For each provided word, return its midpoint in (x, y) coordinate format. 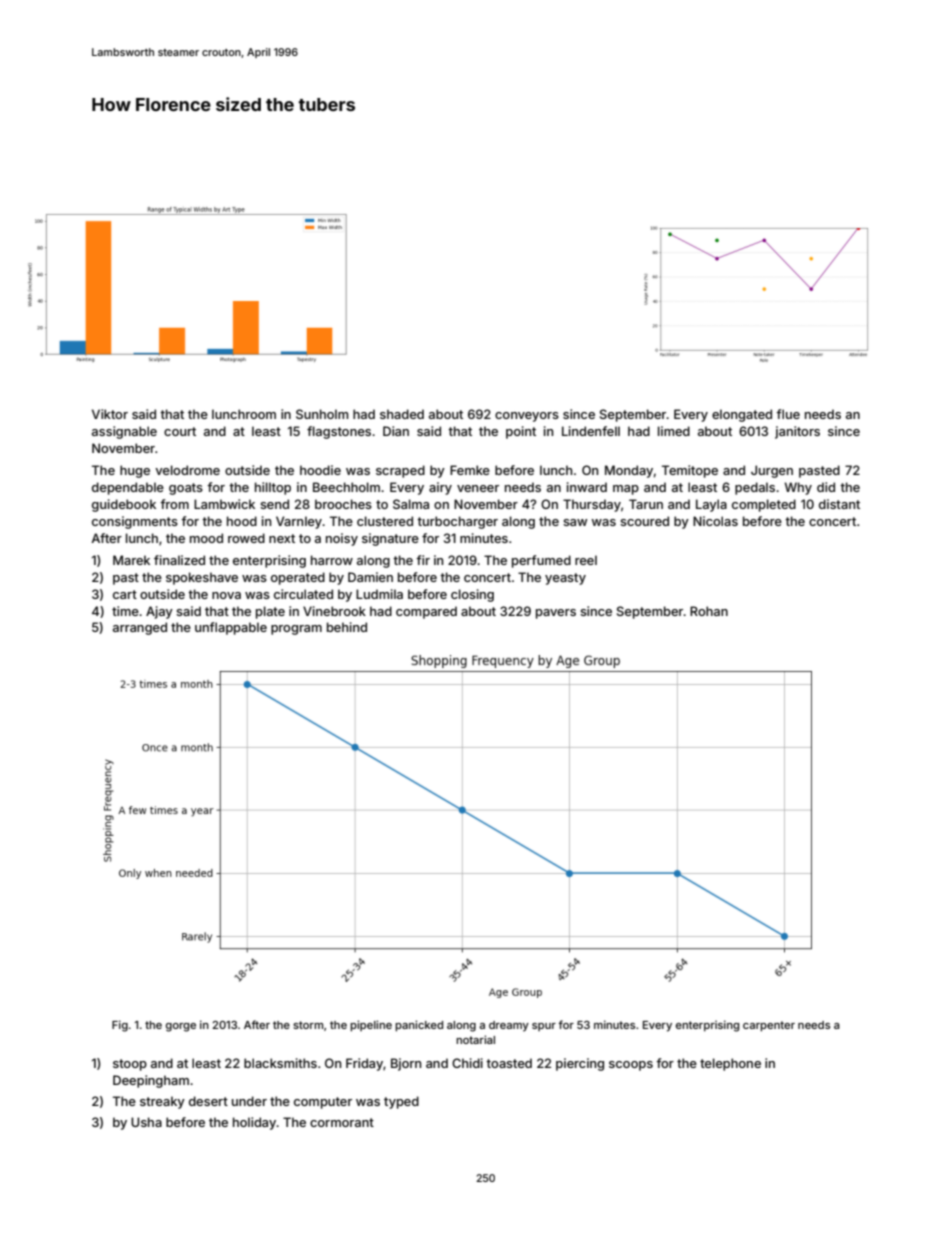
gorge (181, 1027)
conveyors (527, 417)
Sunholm (322, 414)
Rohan (709, 611)
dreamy (509, 1026)
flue (788, 414)
